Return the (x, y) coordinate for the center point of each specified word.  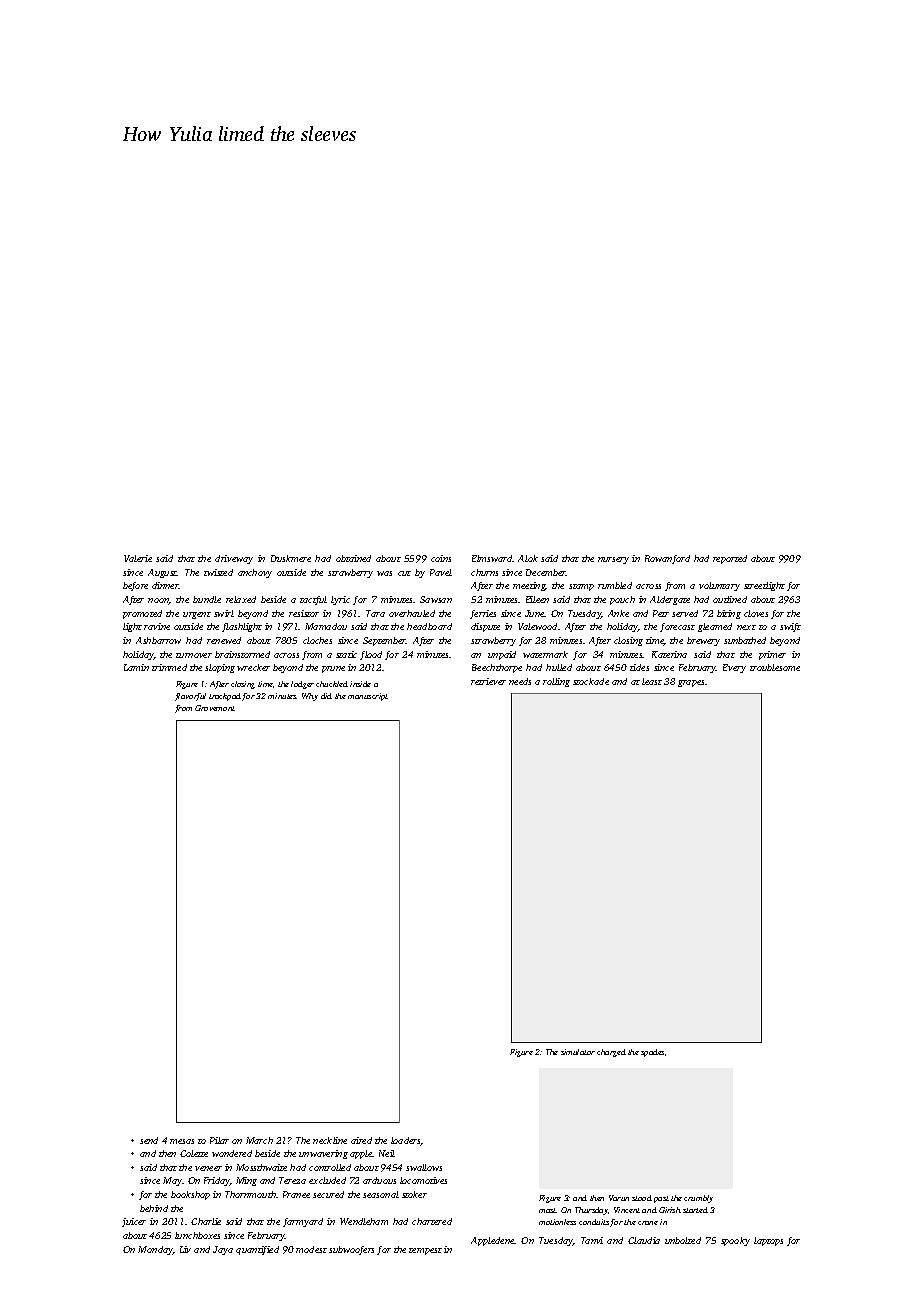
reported (730, 559)
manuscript (368, 697)
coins (441, 558)
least (652, 681)
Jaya (223, 1250)
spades (652, 1053)
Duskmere (291, 558)
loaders (406, 1141)
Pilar (219, 1140)
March (259, 1140)
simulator (578, 1052)
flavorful (190, 697)
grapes (691, 683)
